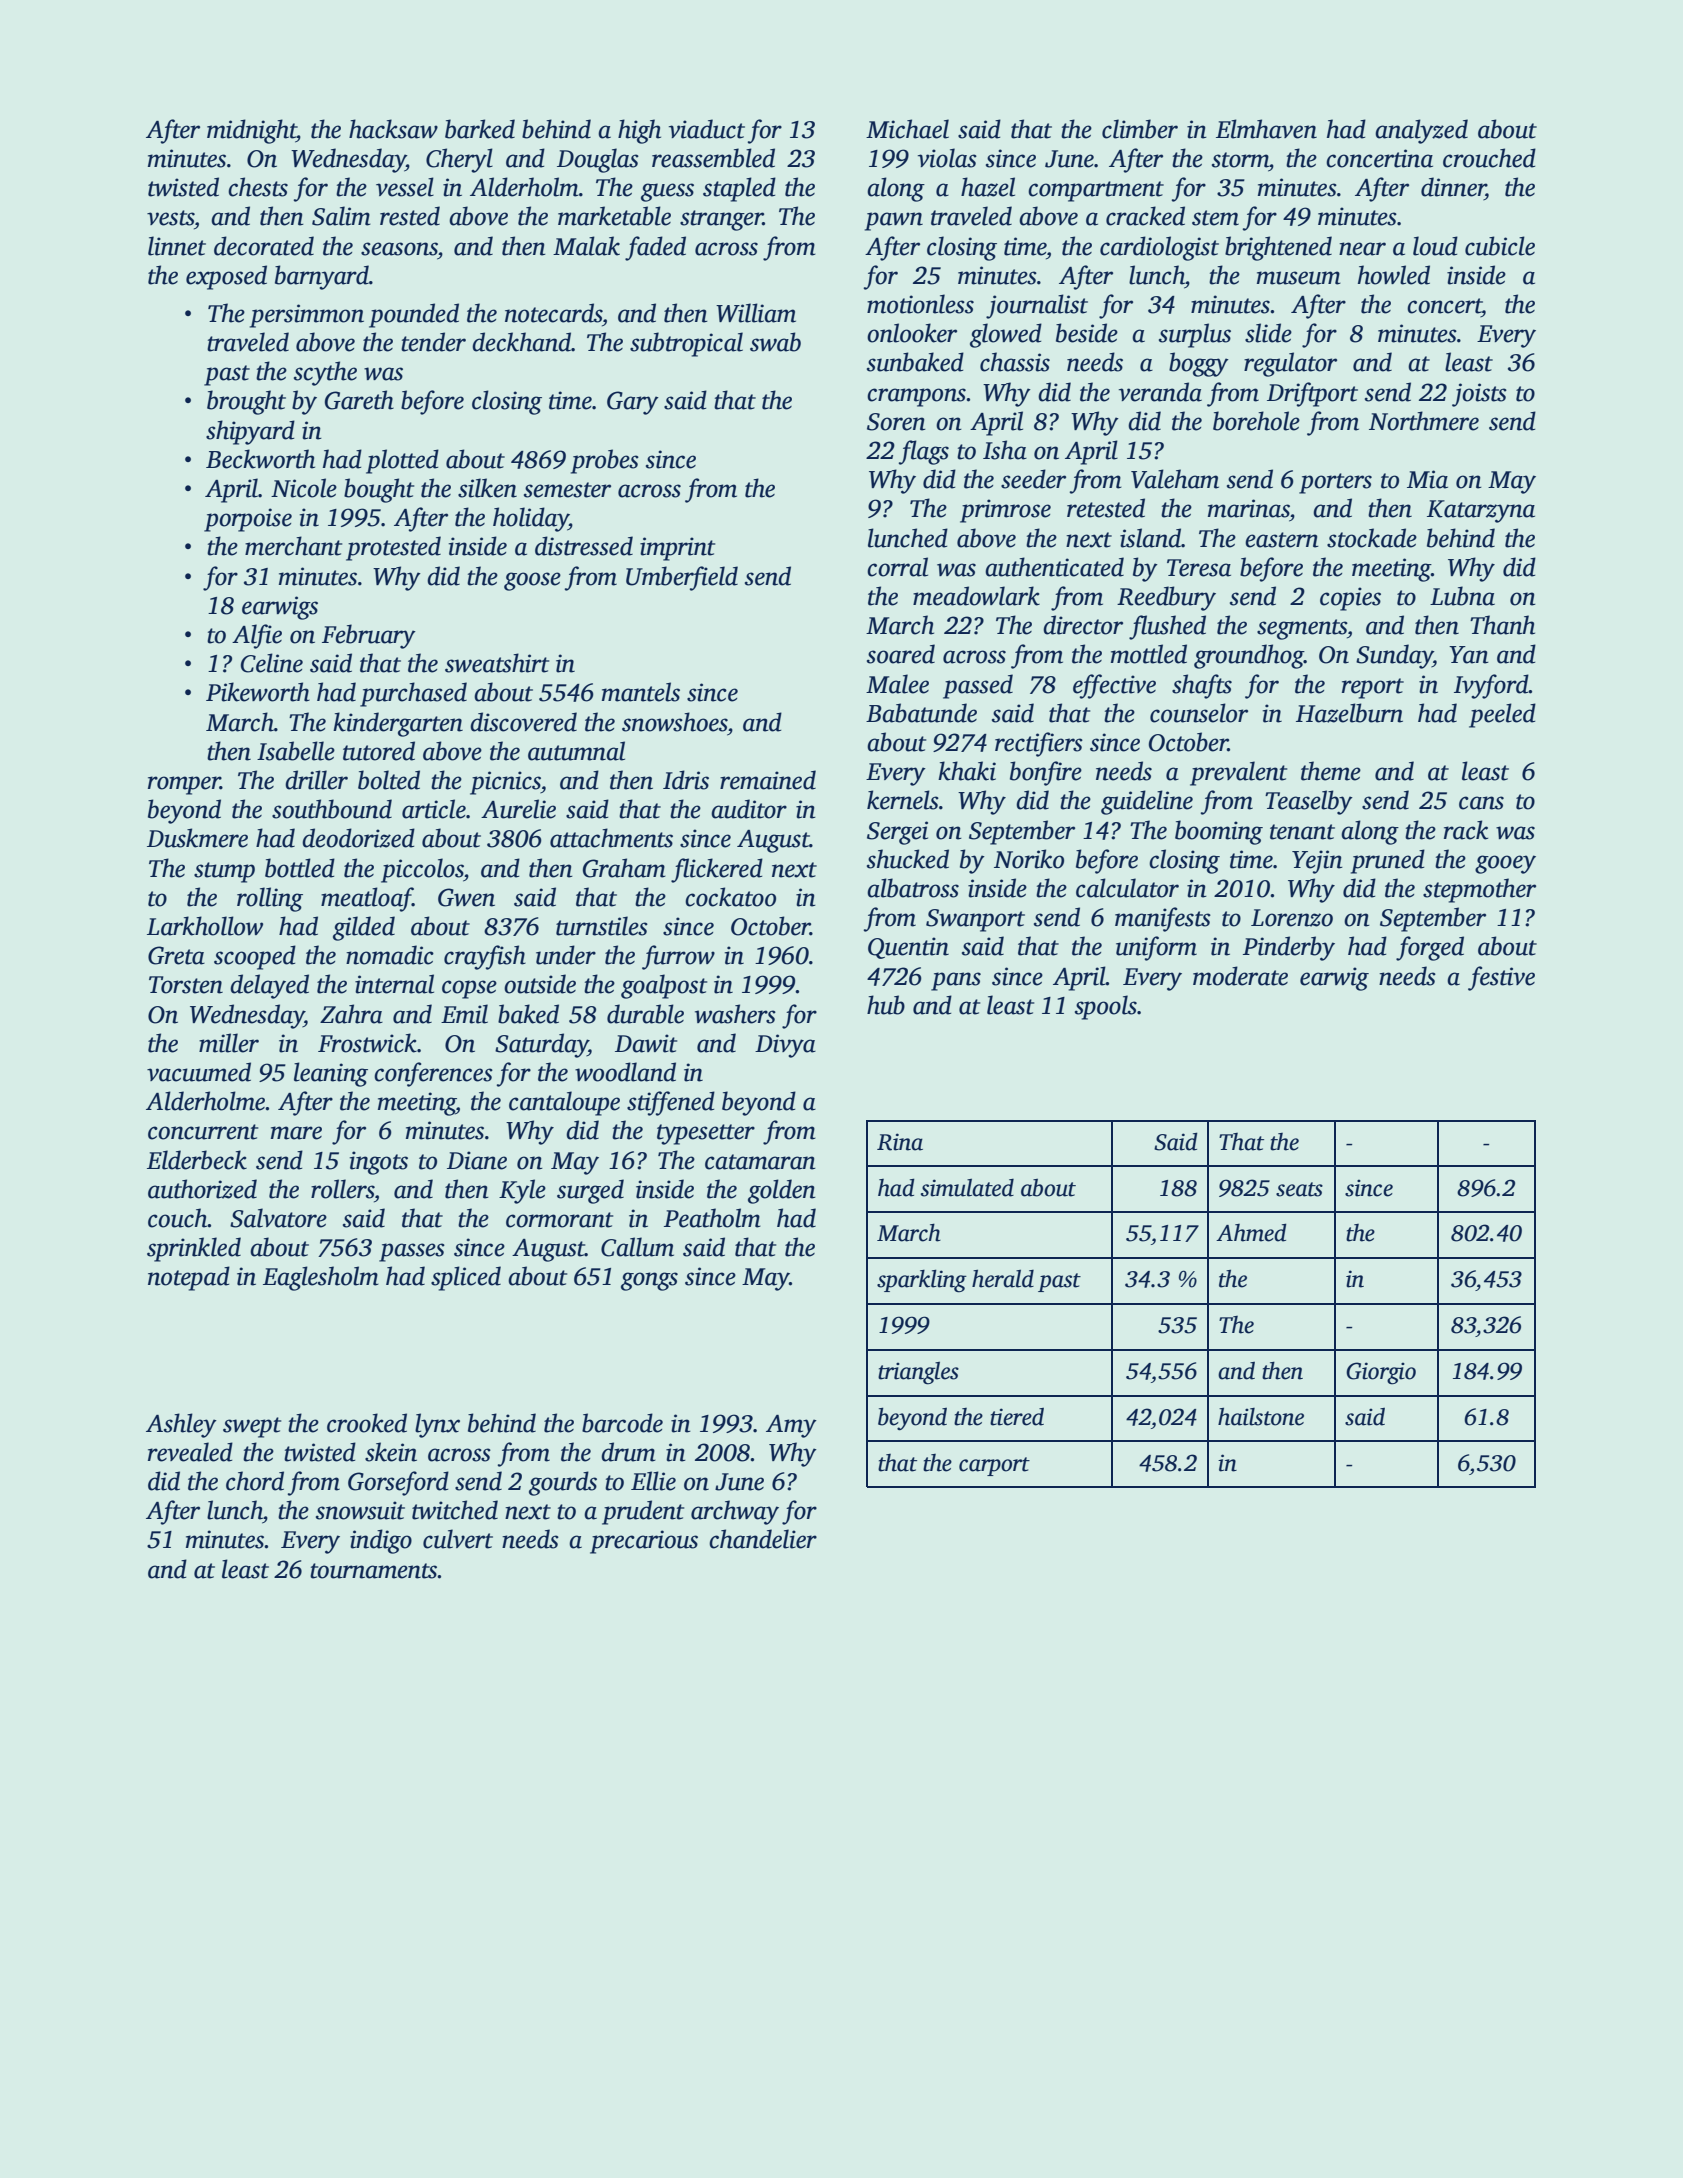 This screenshot has width=1683, height=2178. I want to click on midnight, so click(251, 131).
